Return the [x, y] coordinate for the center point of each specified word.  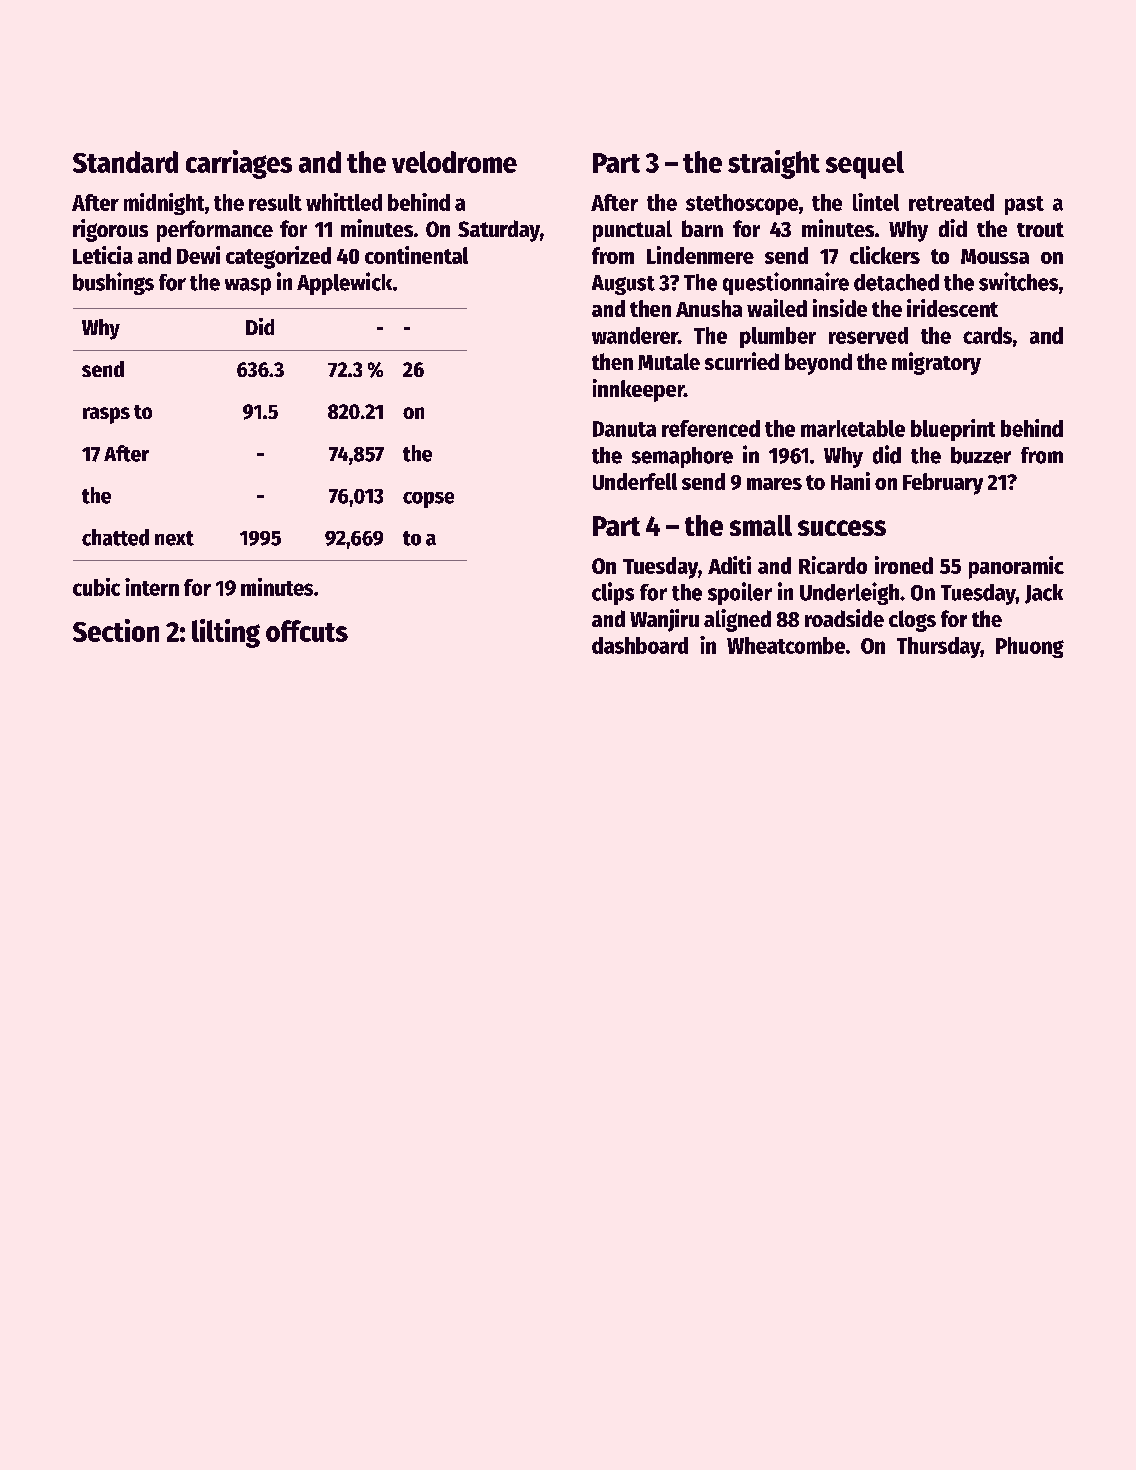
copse [428, 500]
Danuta [624, 429]
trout [1040, 229]
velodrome [454, 162]
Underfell [635, 481]
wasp [248, 286]
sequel [865, 165]
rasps [106, 415]
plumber [778, 337]
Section [116, 630]
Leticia [103, 255]
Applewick [344, 283]
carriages [239, 164]
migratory [936, 363]
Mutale [669, 361]
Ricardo [833, 565]
